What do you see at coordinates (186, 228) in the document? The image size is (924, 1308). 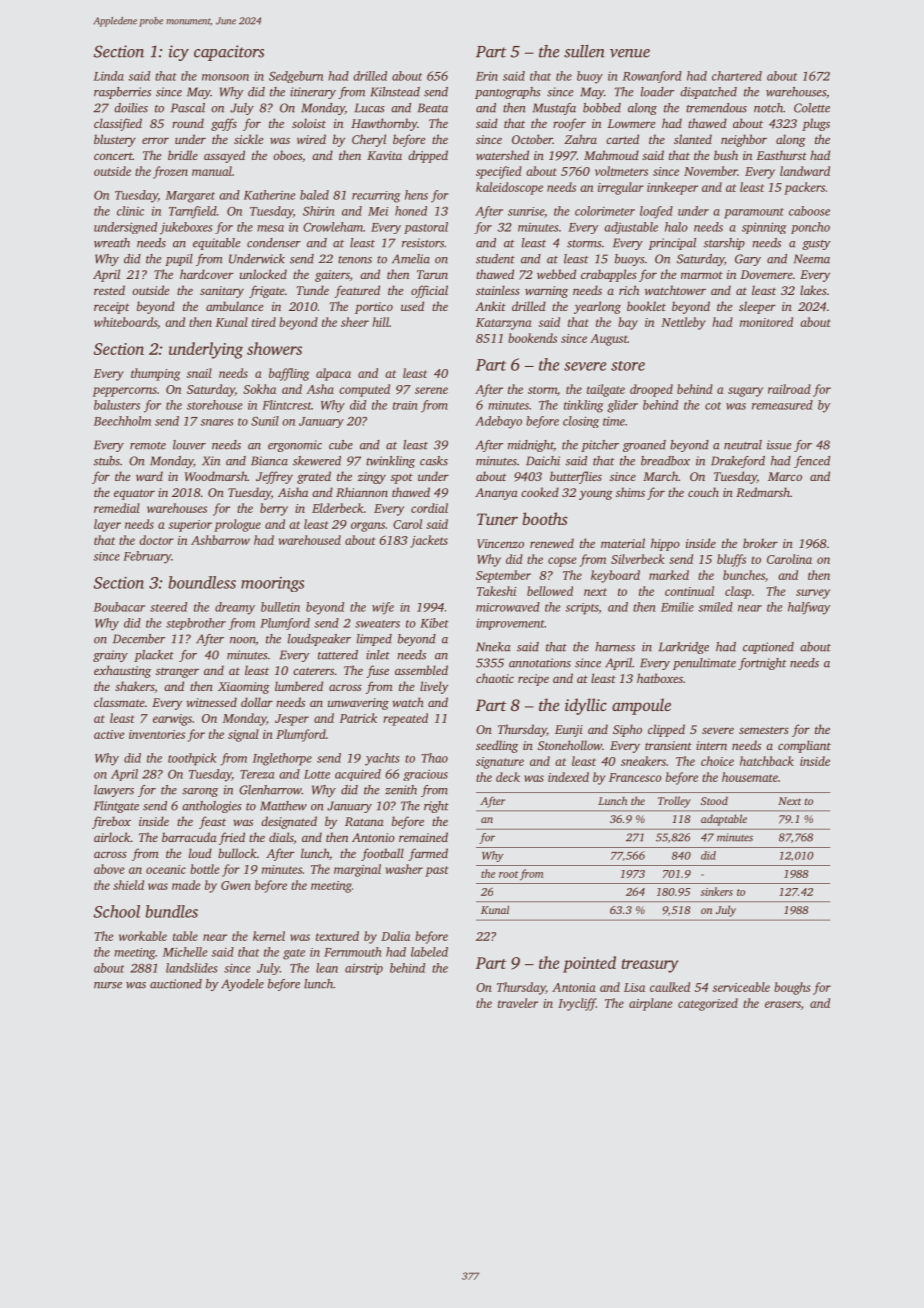 I see `jukeboxes` at bounding box center [186, 228].
